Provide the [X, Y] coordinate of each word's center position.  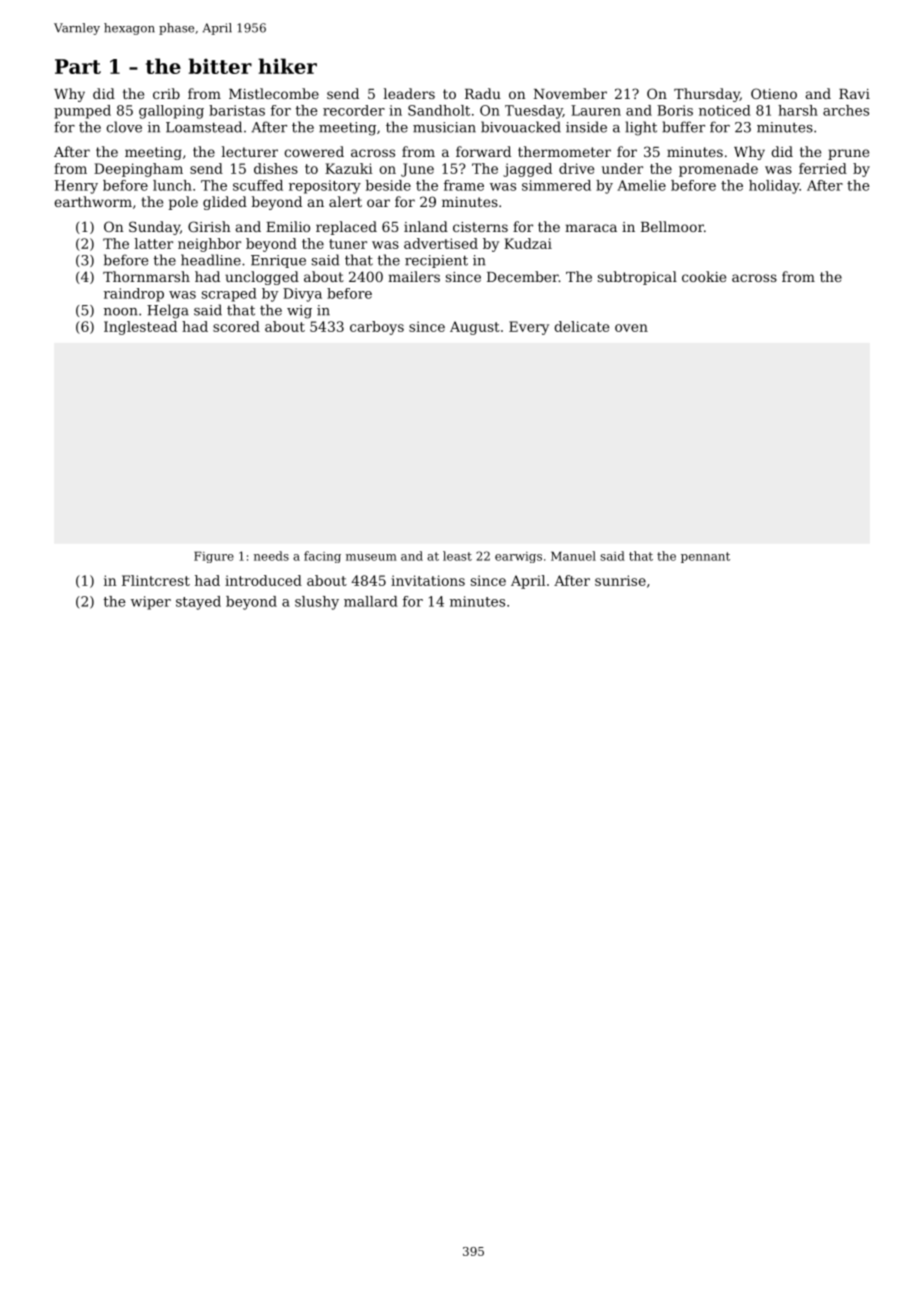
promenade [718, 170]
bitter [220, 66]
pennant [705, 557]
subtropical [637, 278]
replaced [346, 228]
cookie [704, 276]
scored [236, 326]
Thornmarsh [146, 276]
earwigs [518, 557]
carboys [377, 328]
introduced [263, 580]
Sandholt [439, 110]
